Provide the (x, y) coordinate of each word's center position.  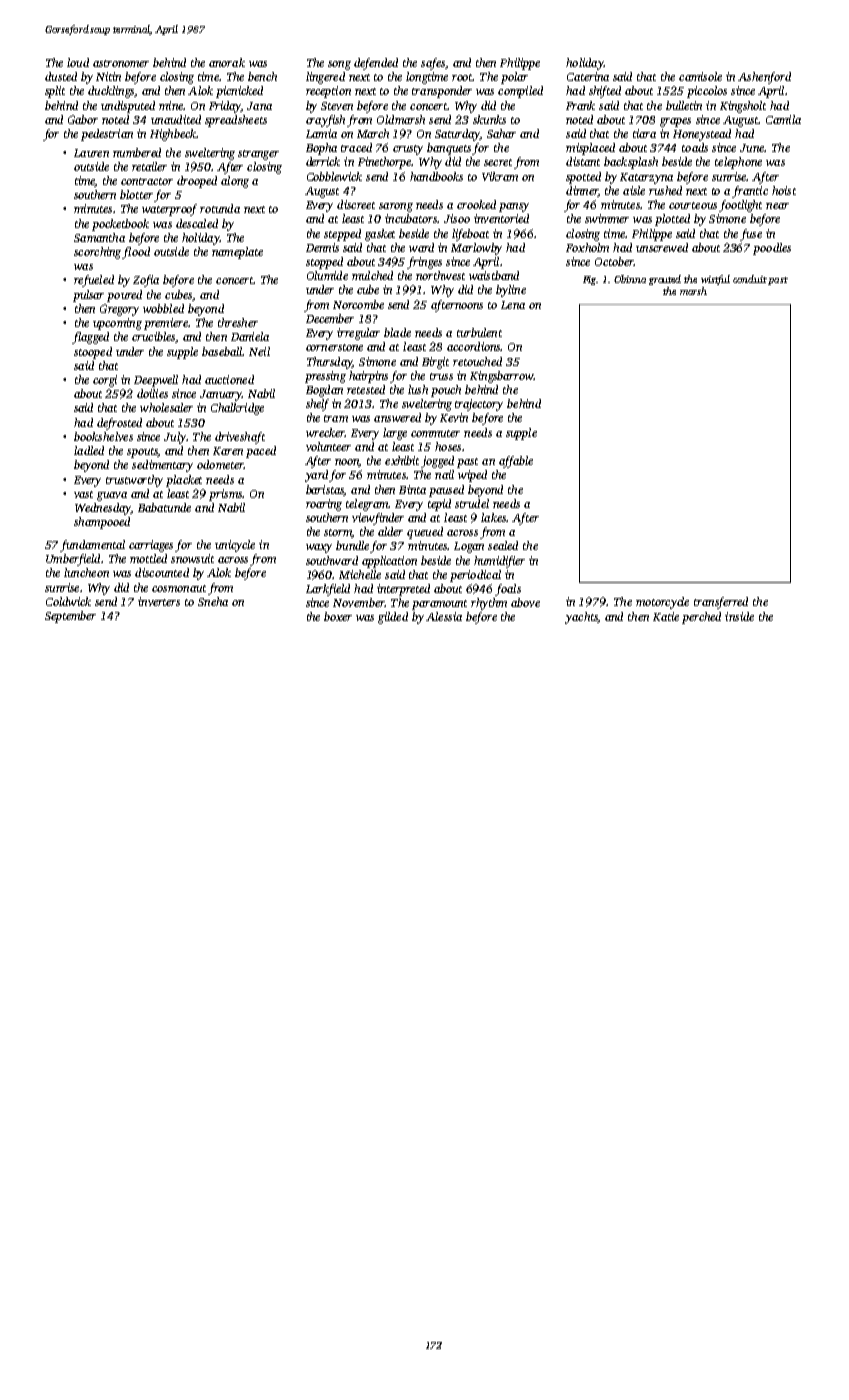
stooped (93, 353)
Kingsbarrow (501, 377)
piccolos (707, 92)
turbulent (479, 332)
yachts (581, 618)
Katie (666, 616)
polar (514, 78)
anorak (227, 62)
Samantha (99, 237)
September (70, 617)
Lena (513, 305)
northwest (440, 275)
